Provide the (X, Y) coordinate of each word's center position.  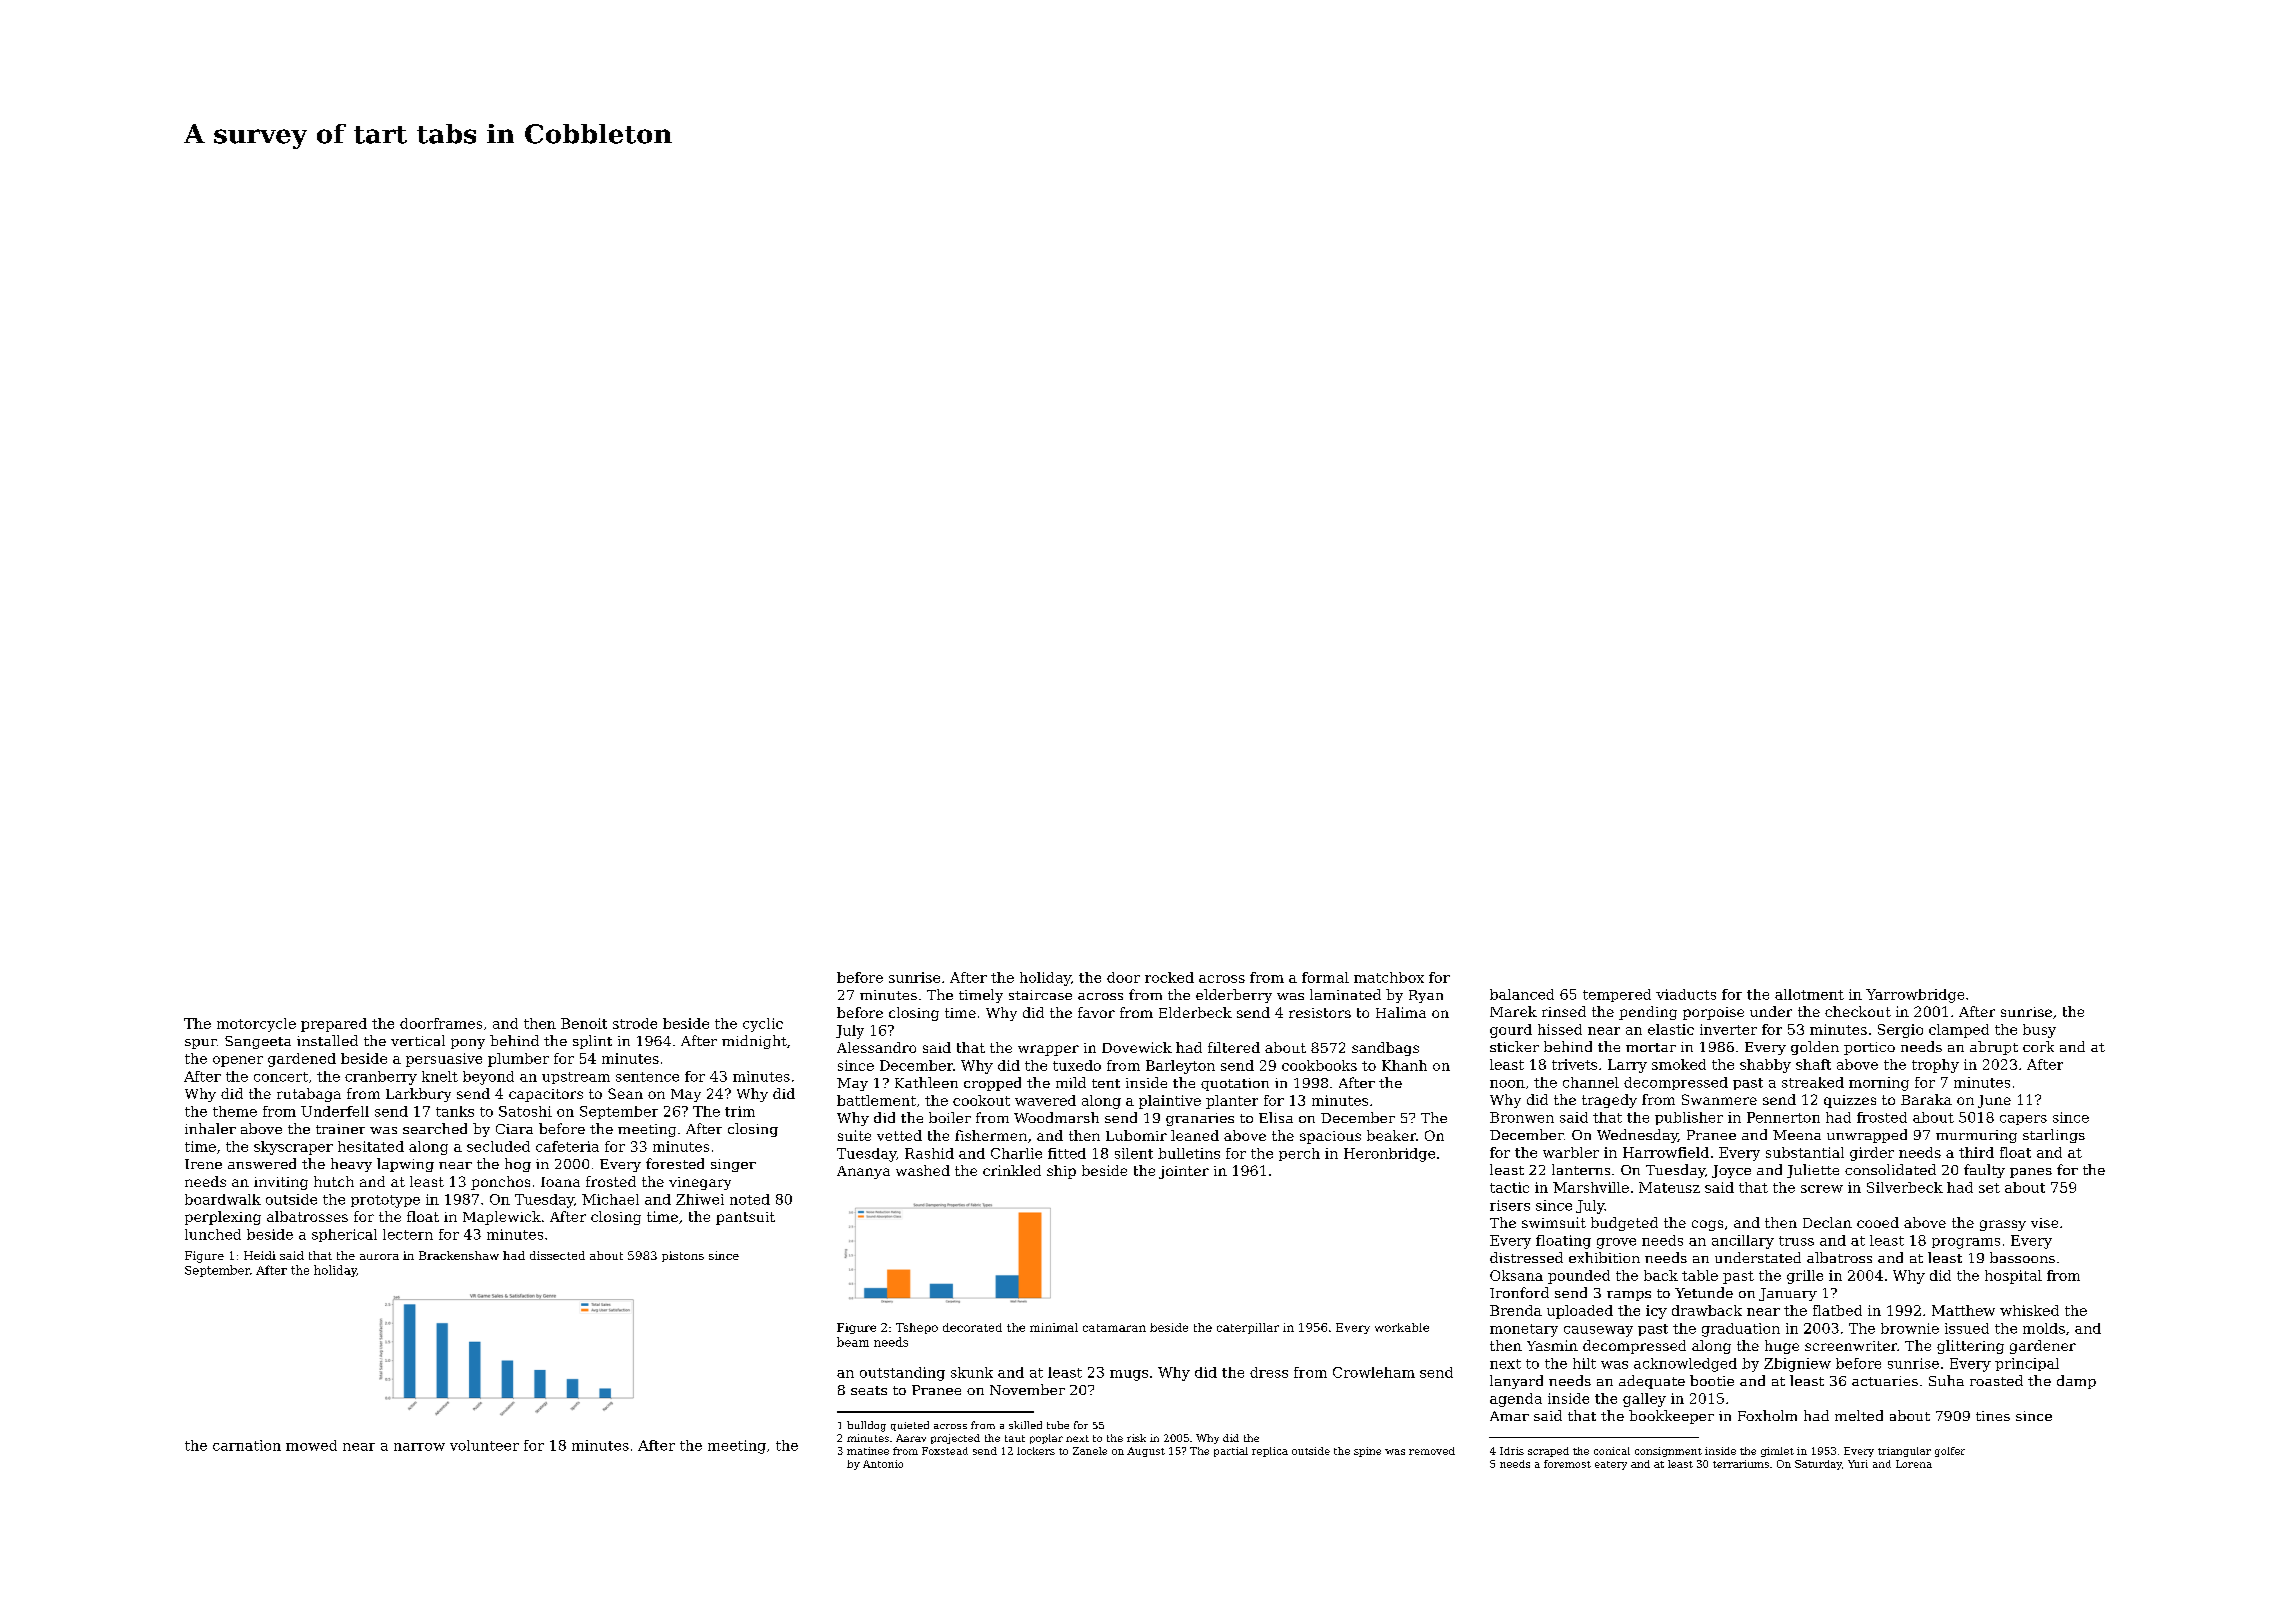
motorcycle (256, 1025)
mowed (311, 1445)
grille (1805, 1277)
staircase (1040, 995)
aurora (379, 1257)
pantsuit (745, 1218)
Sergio (1900, 1031)
